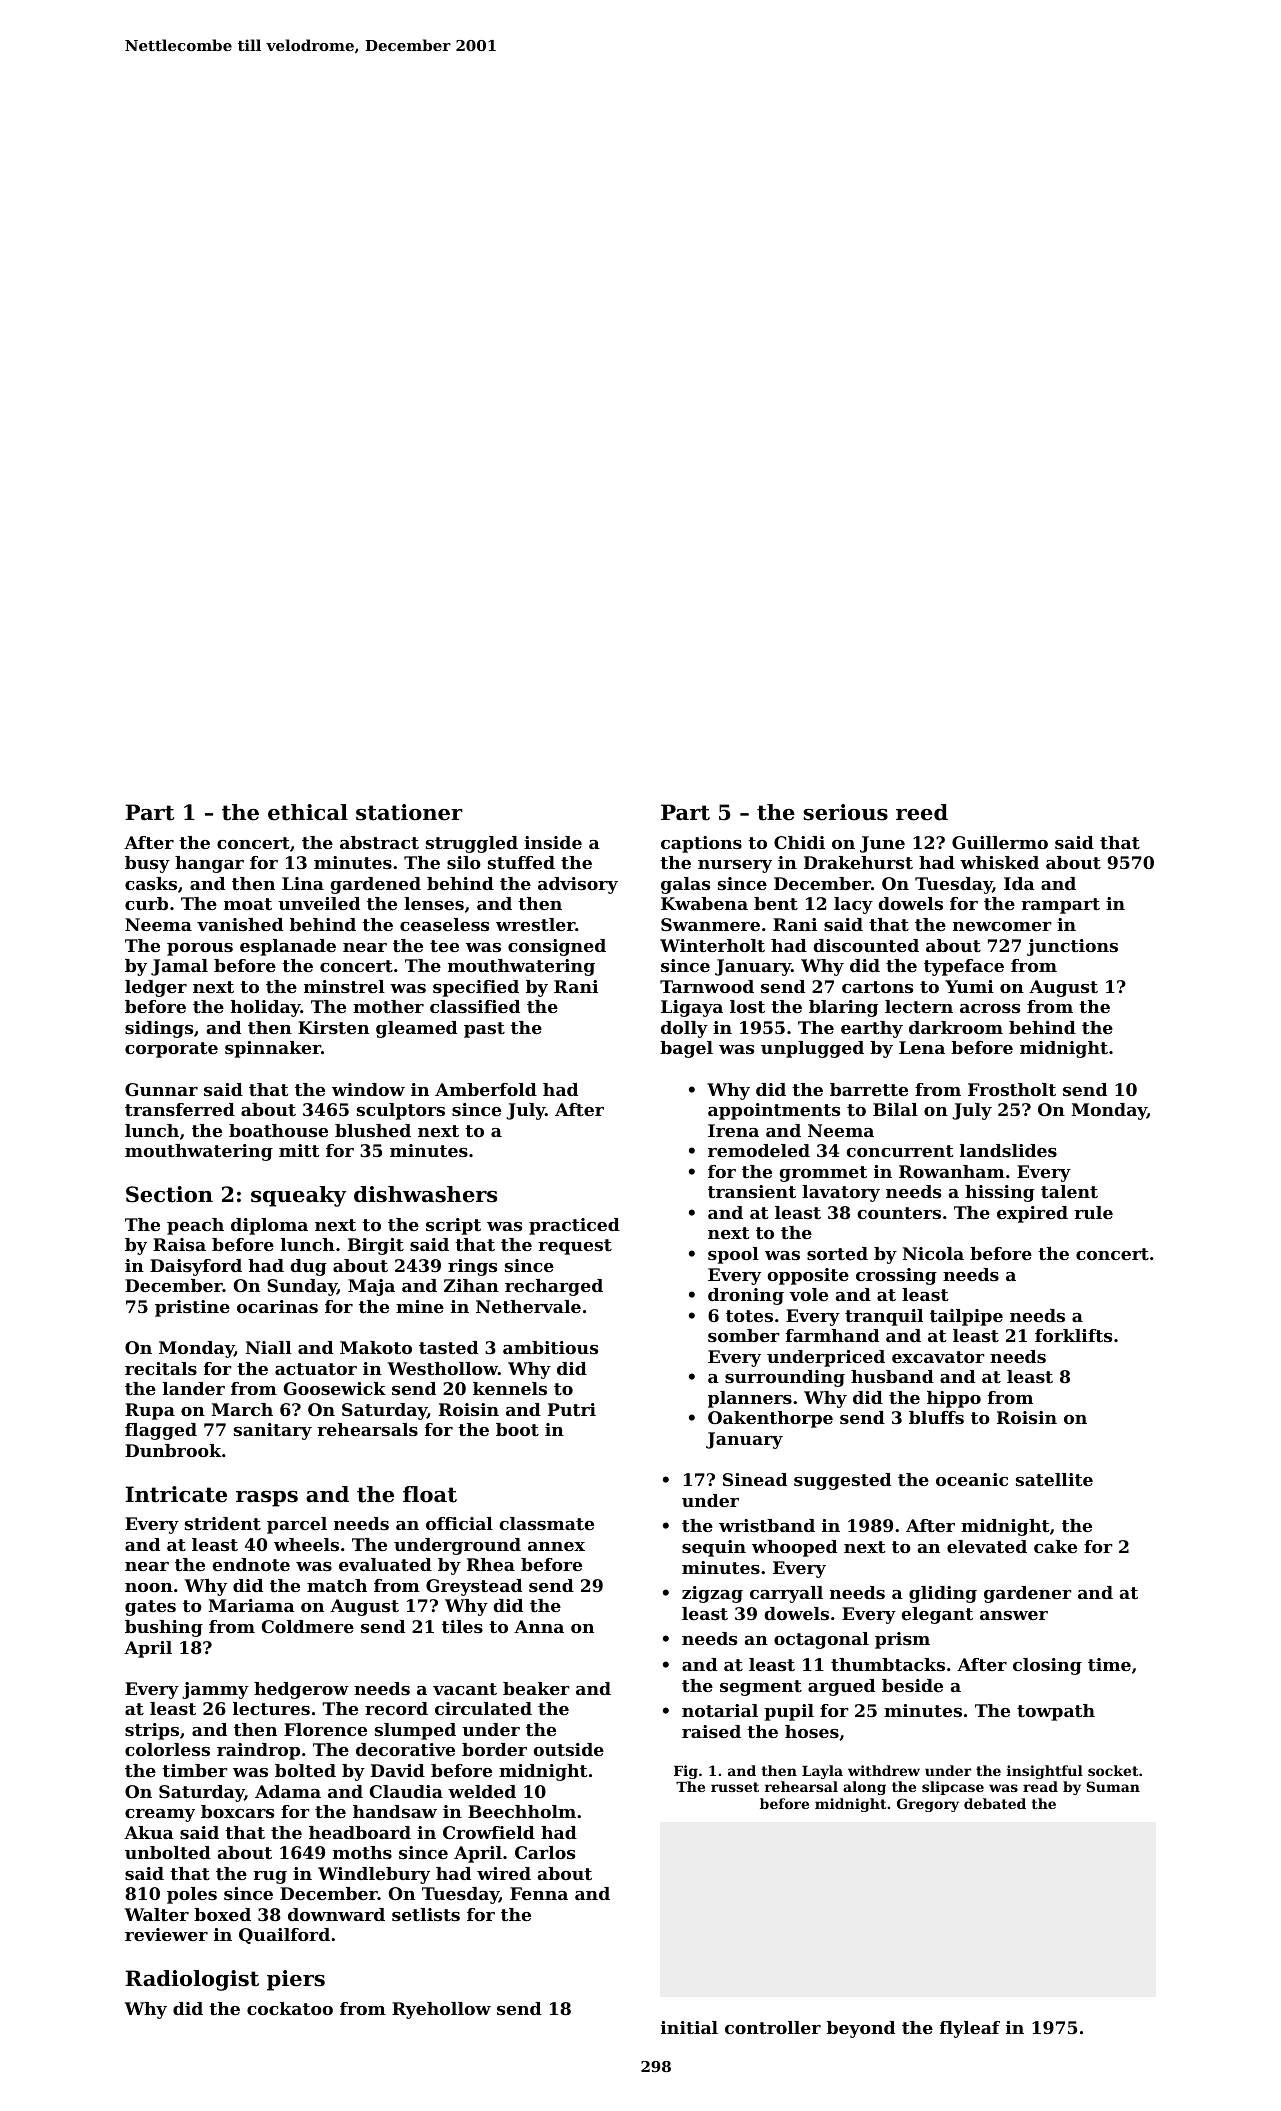 Image resolution: width=1281 pixels, height=2111 pixels. What do you see at coordinates (146, 903) in the page?
I see `curb` at bounding box center [146, 903].
